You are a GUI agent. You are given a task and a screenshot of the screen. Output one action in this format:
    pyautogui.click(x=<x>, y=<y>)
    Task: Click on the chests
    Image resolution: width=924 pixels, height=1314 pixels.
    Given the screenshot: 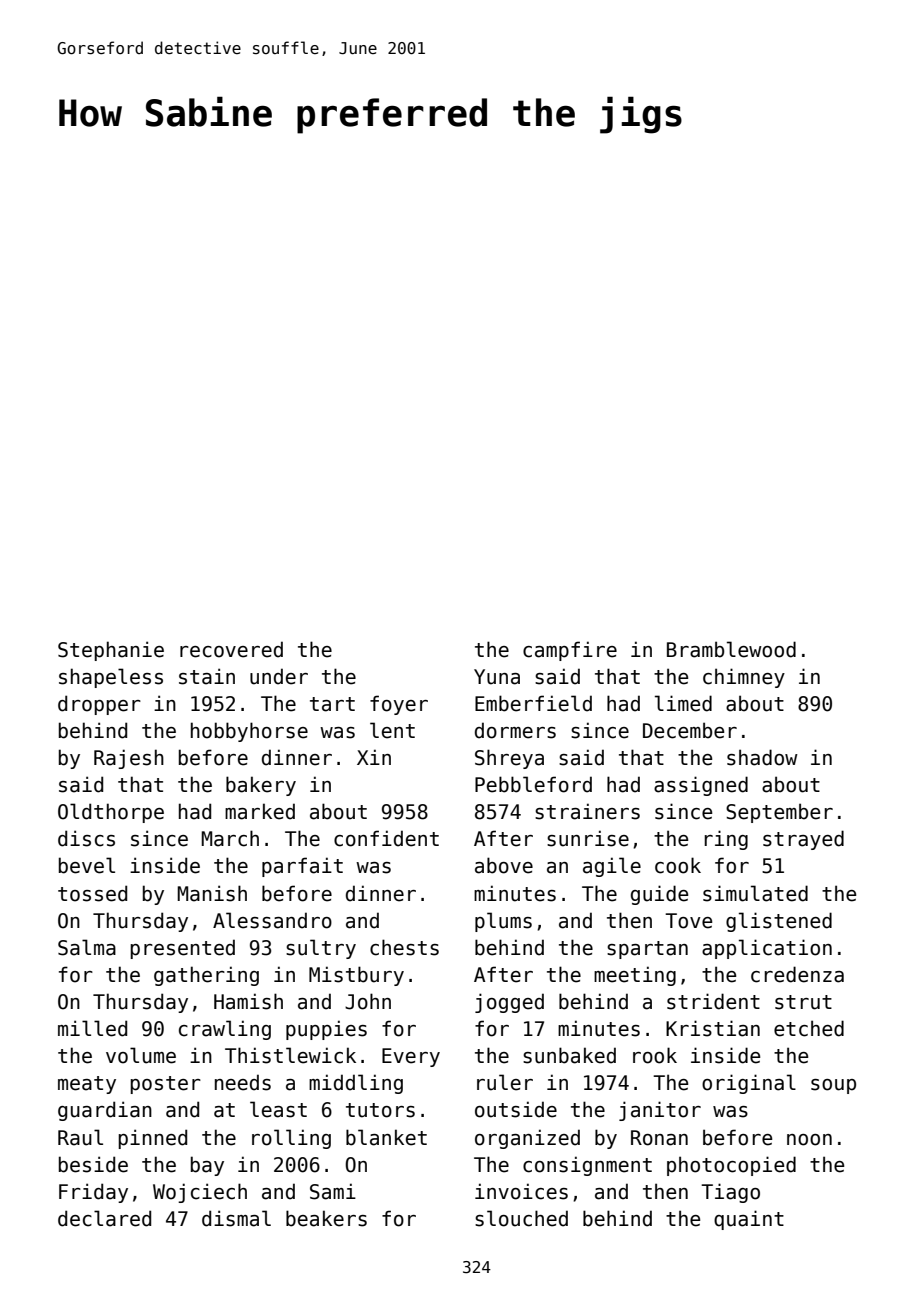 What is the action you would take?
    pyautogui.click(x=404, y=947)
